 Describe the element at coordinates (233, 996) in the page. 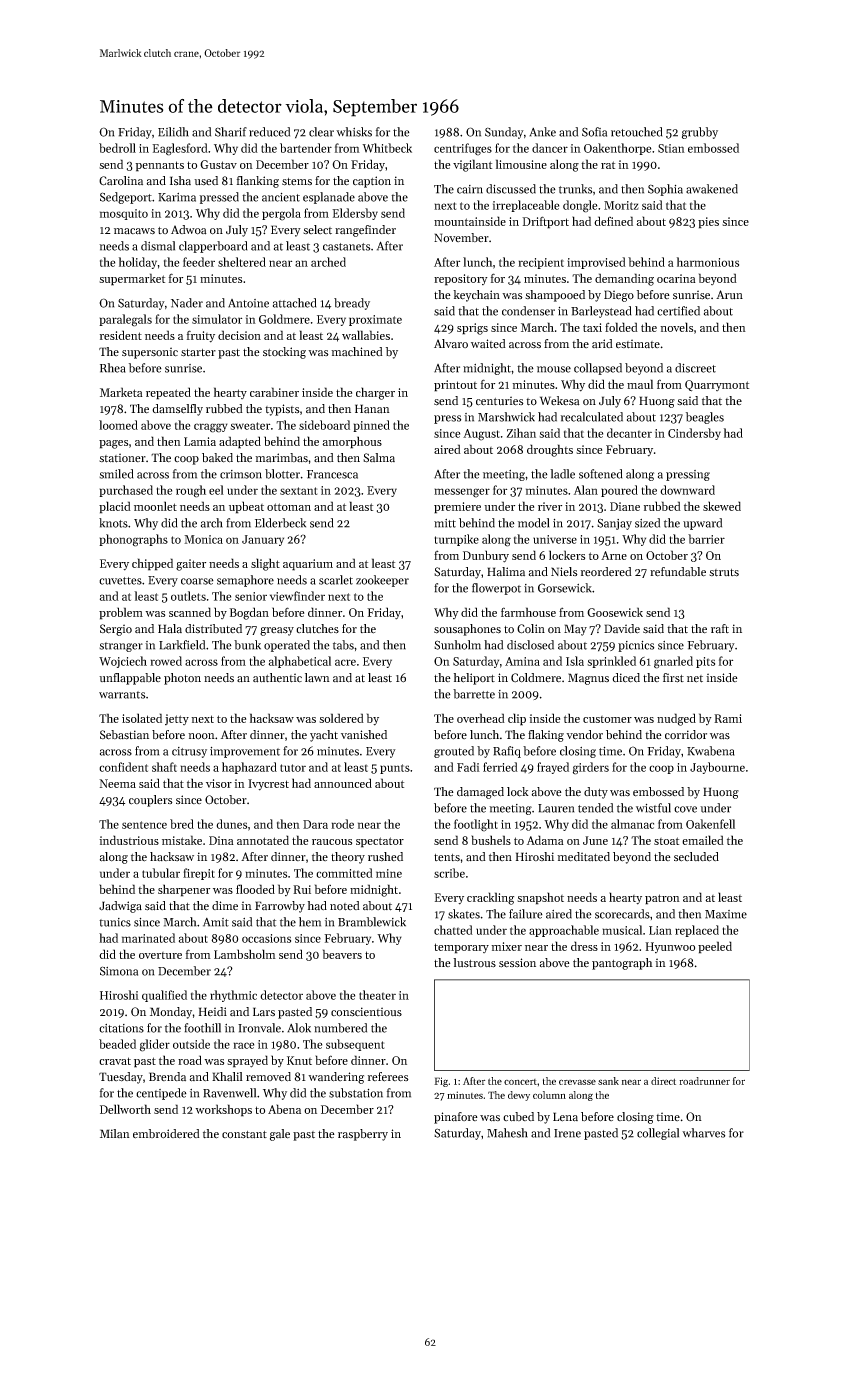

I see `rhythmic` at that location.
